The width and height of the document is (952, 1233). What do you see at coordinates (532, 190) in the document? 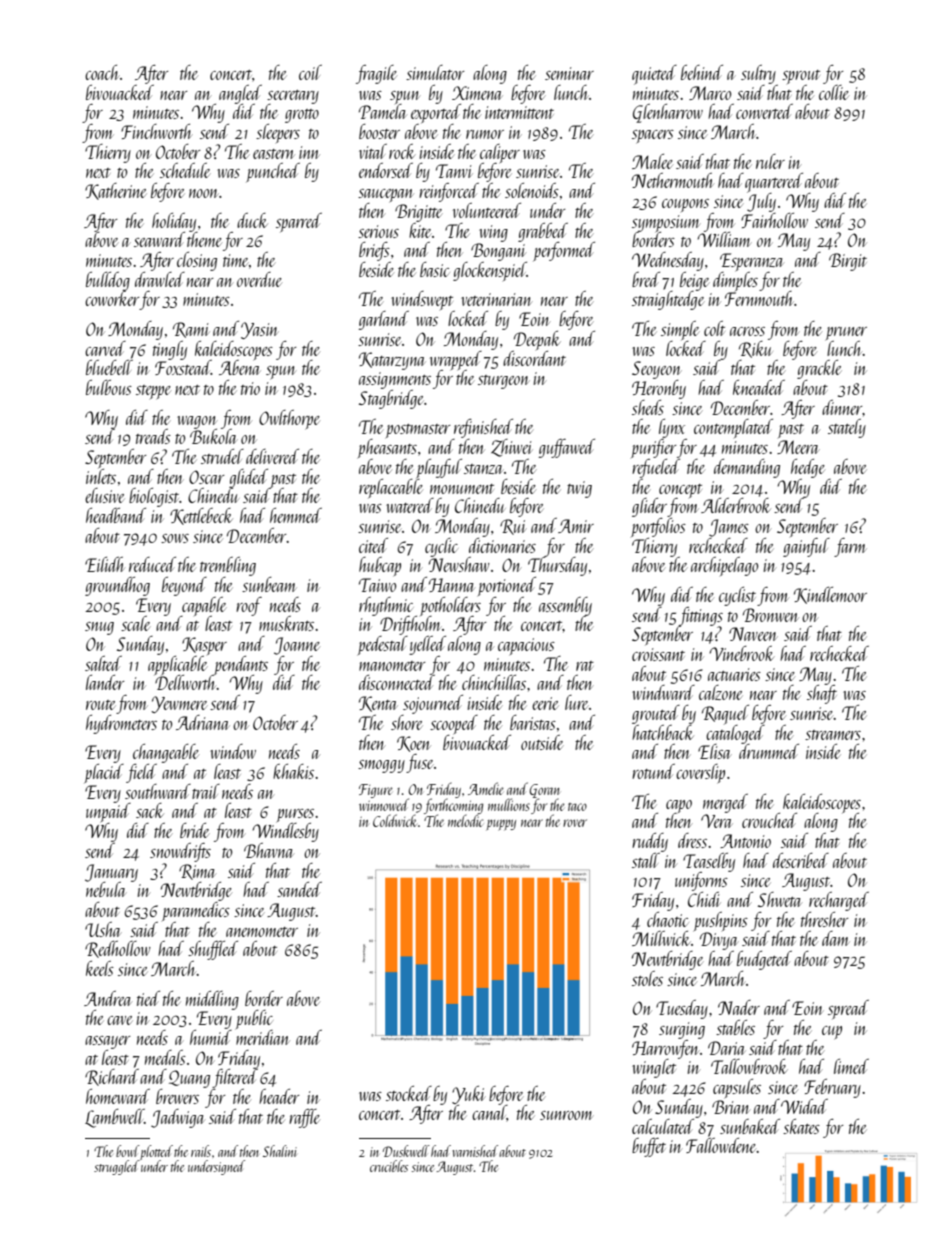
I see `solenoids` at bounding box center [532, 190].
